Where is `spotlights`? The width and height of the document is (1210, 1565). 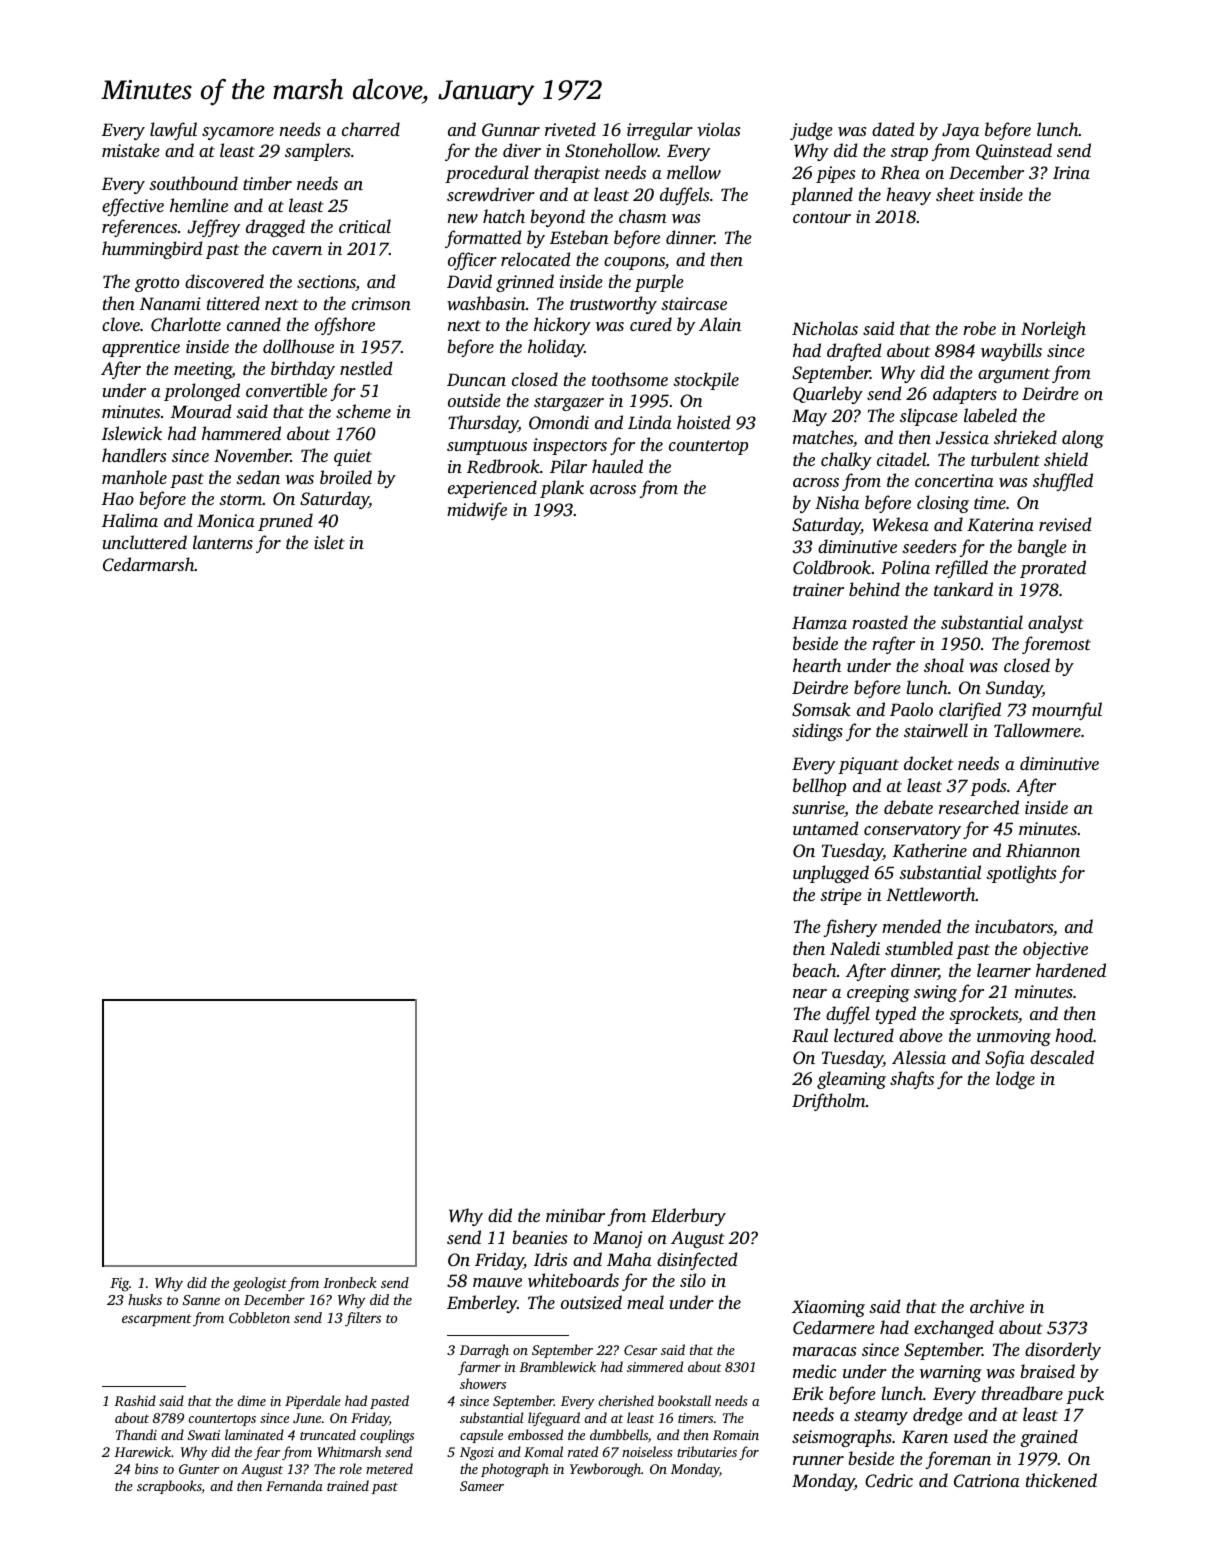
spotlights is located at coordinates (1021, 874).
